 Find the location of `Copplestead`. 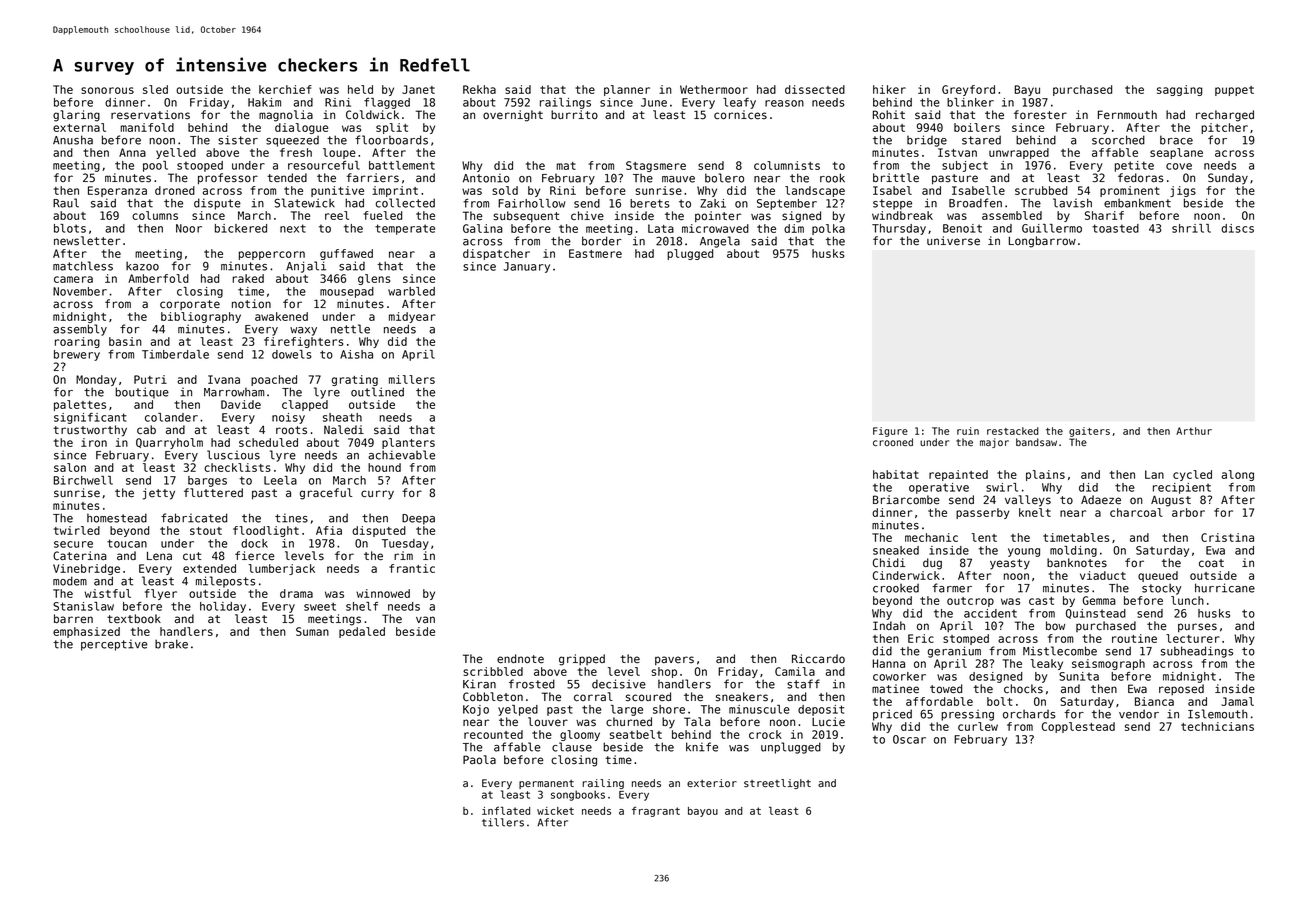

Copplestead is located at coordinates (1078, 727).
